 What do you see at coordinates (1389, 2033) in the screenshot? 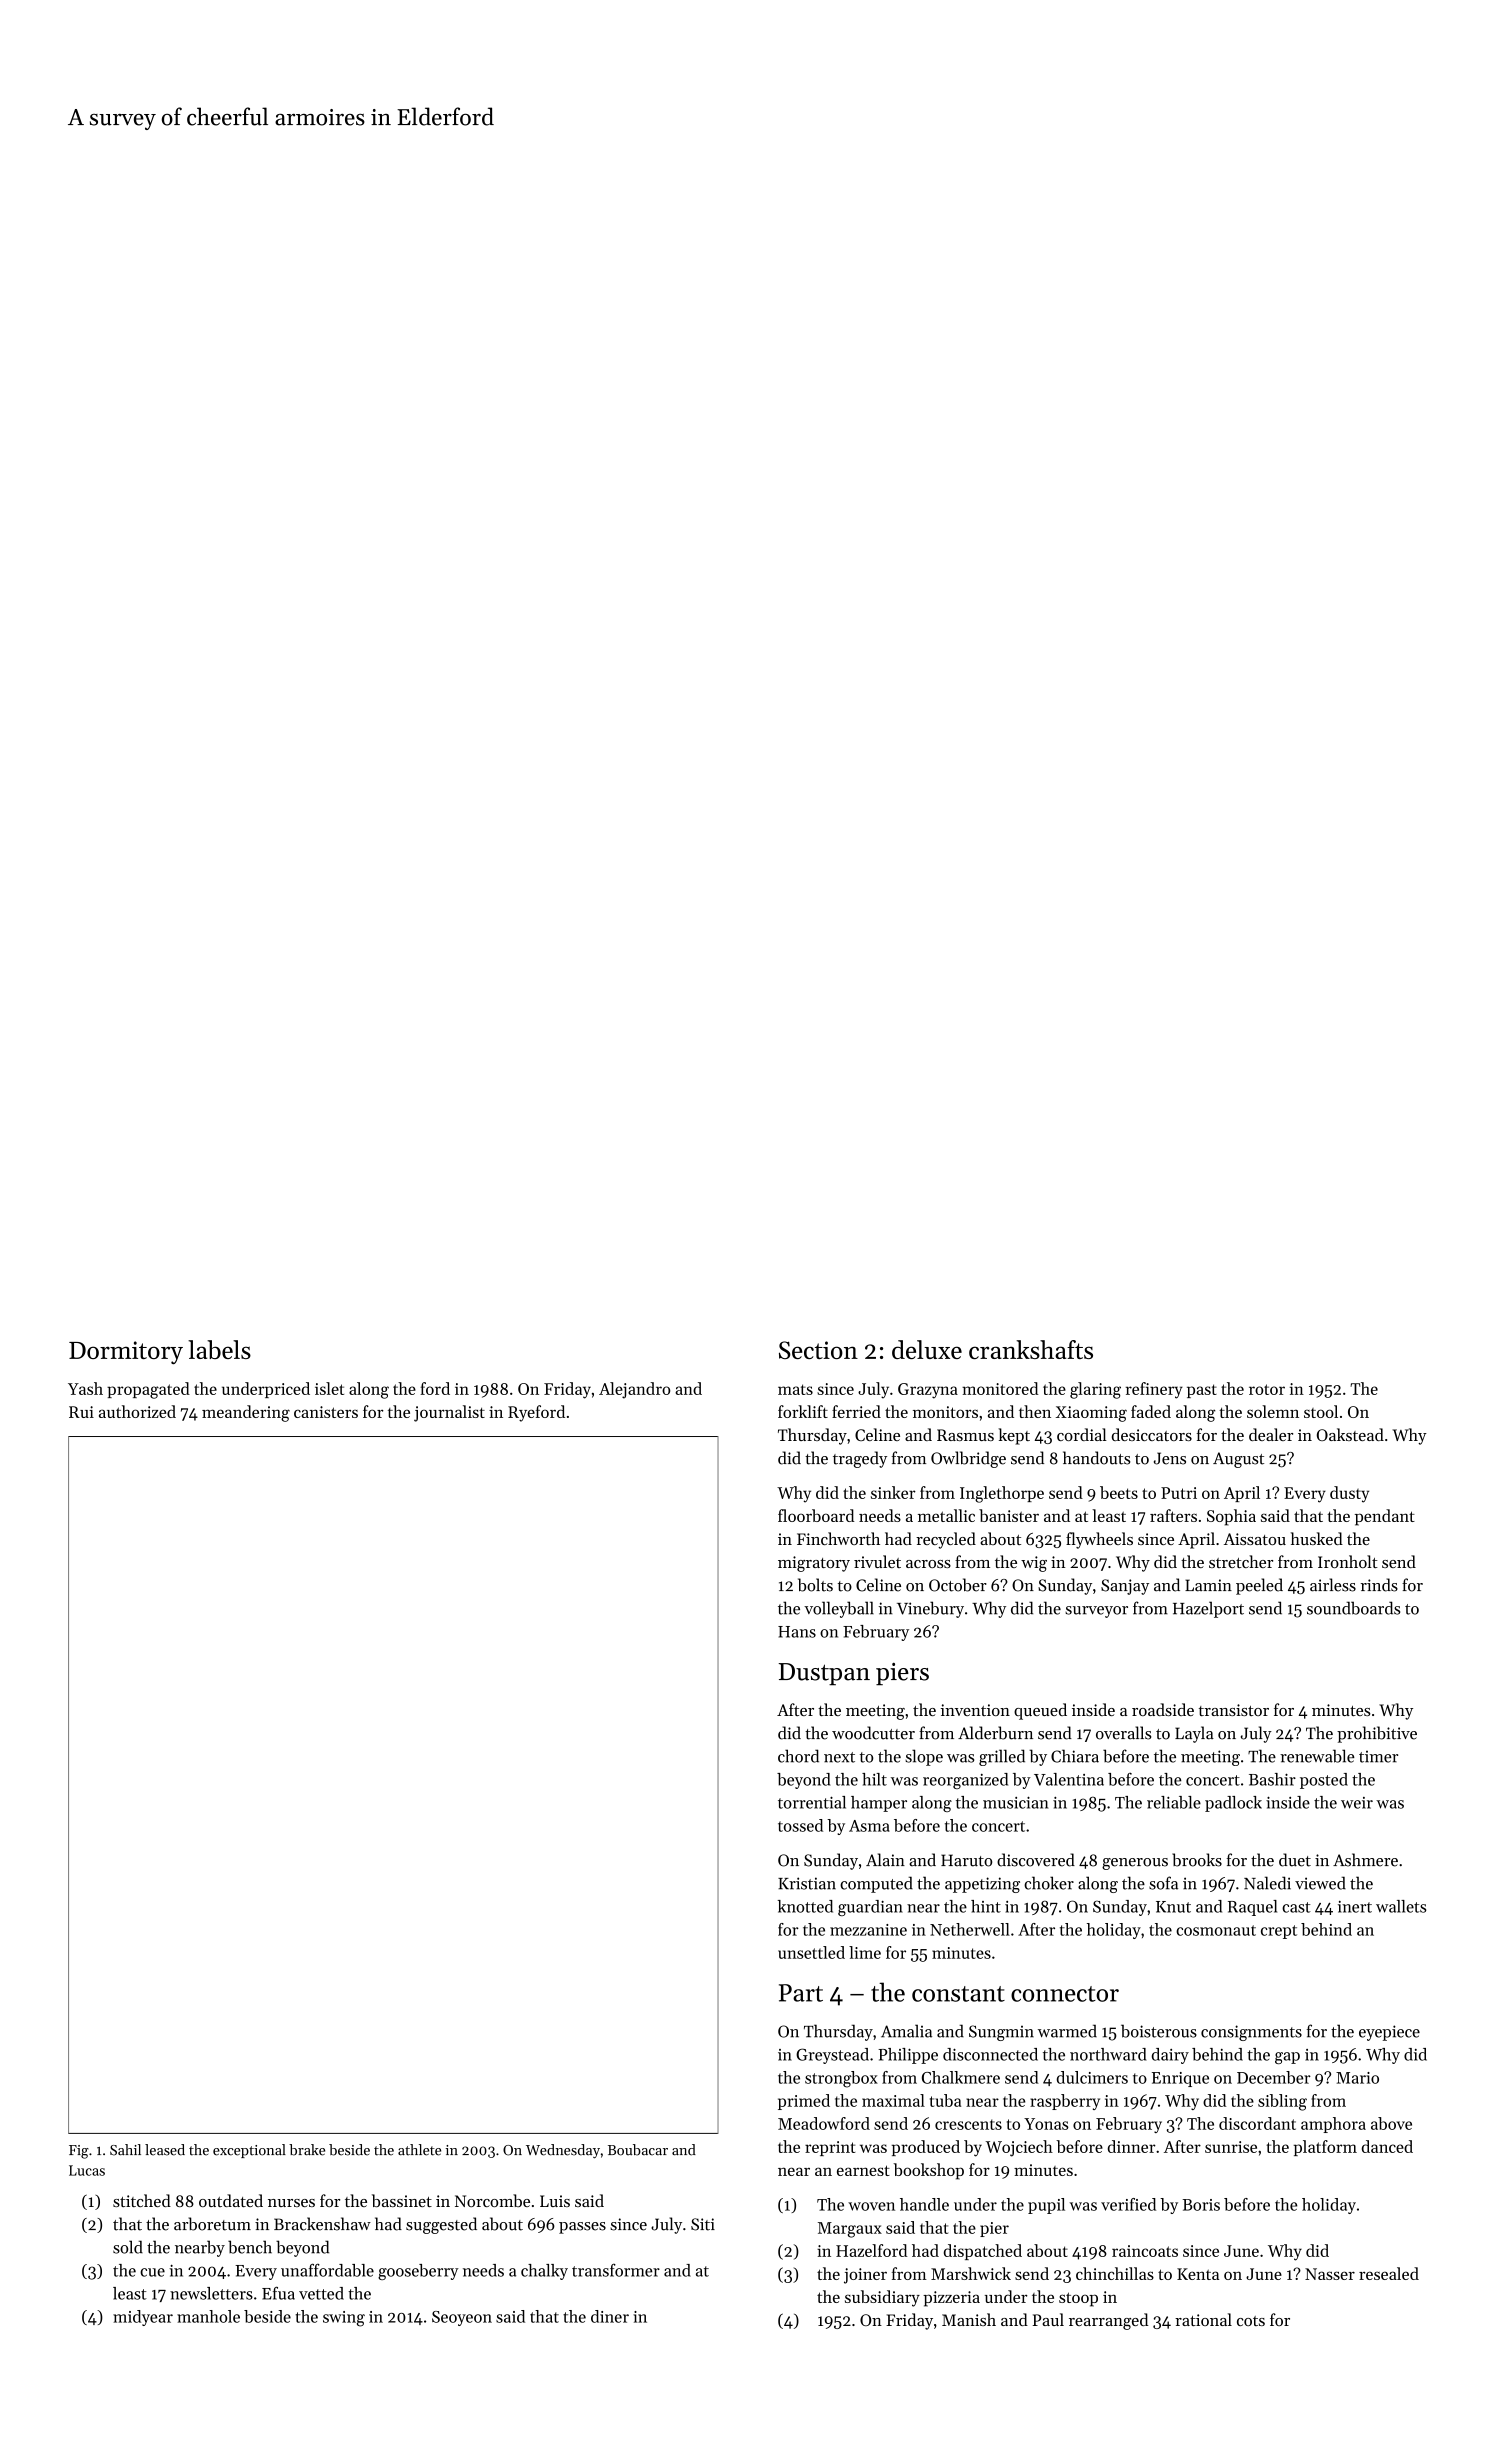
I see `eyepiece` at bounding box center [1389, 2033].
